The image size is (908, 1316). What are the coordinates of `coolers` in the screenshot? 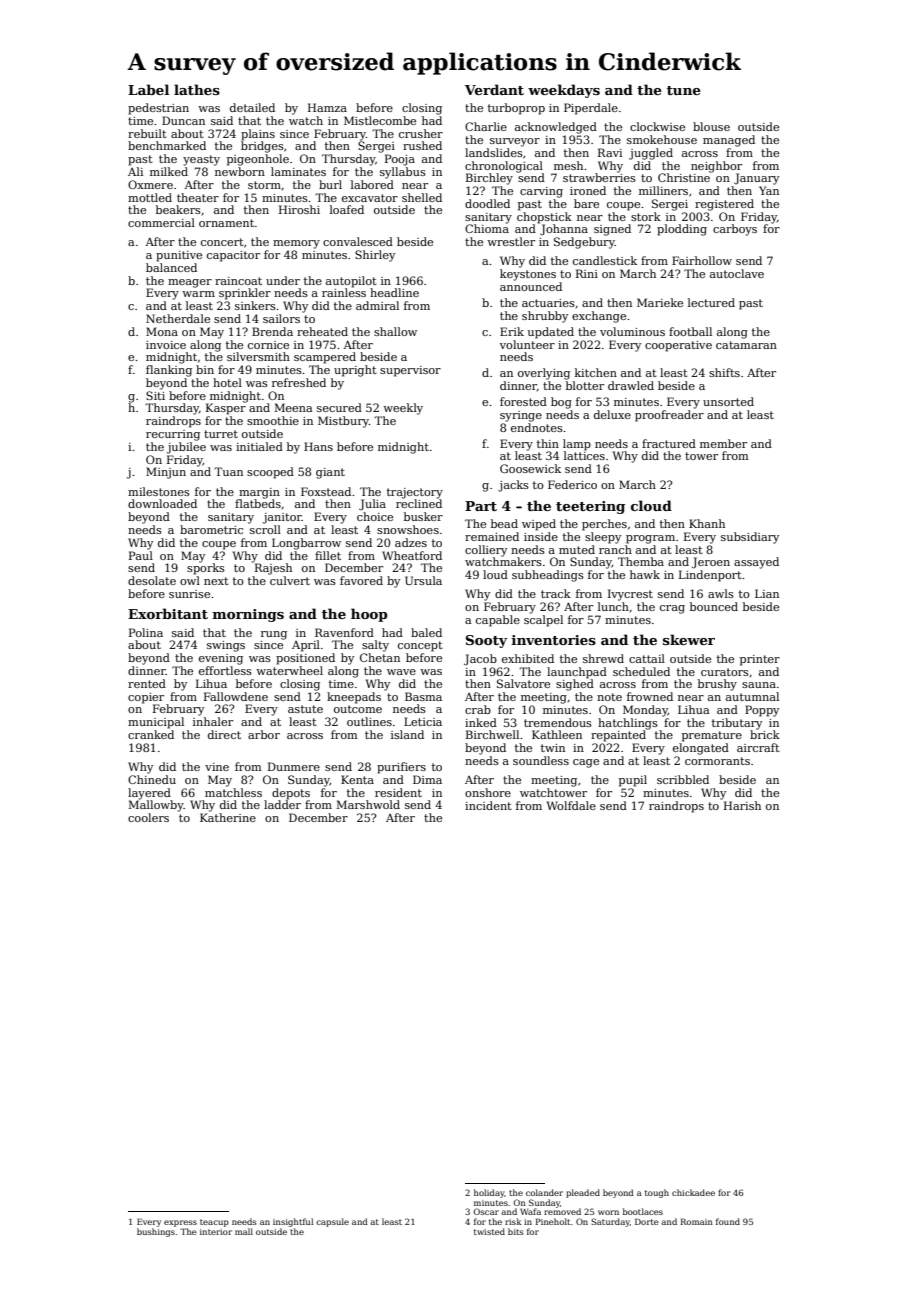 It's located at (148, 817).
